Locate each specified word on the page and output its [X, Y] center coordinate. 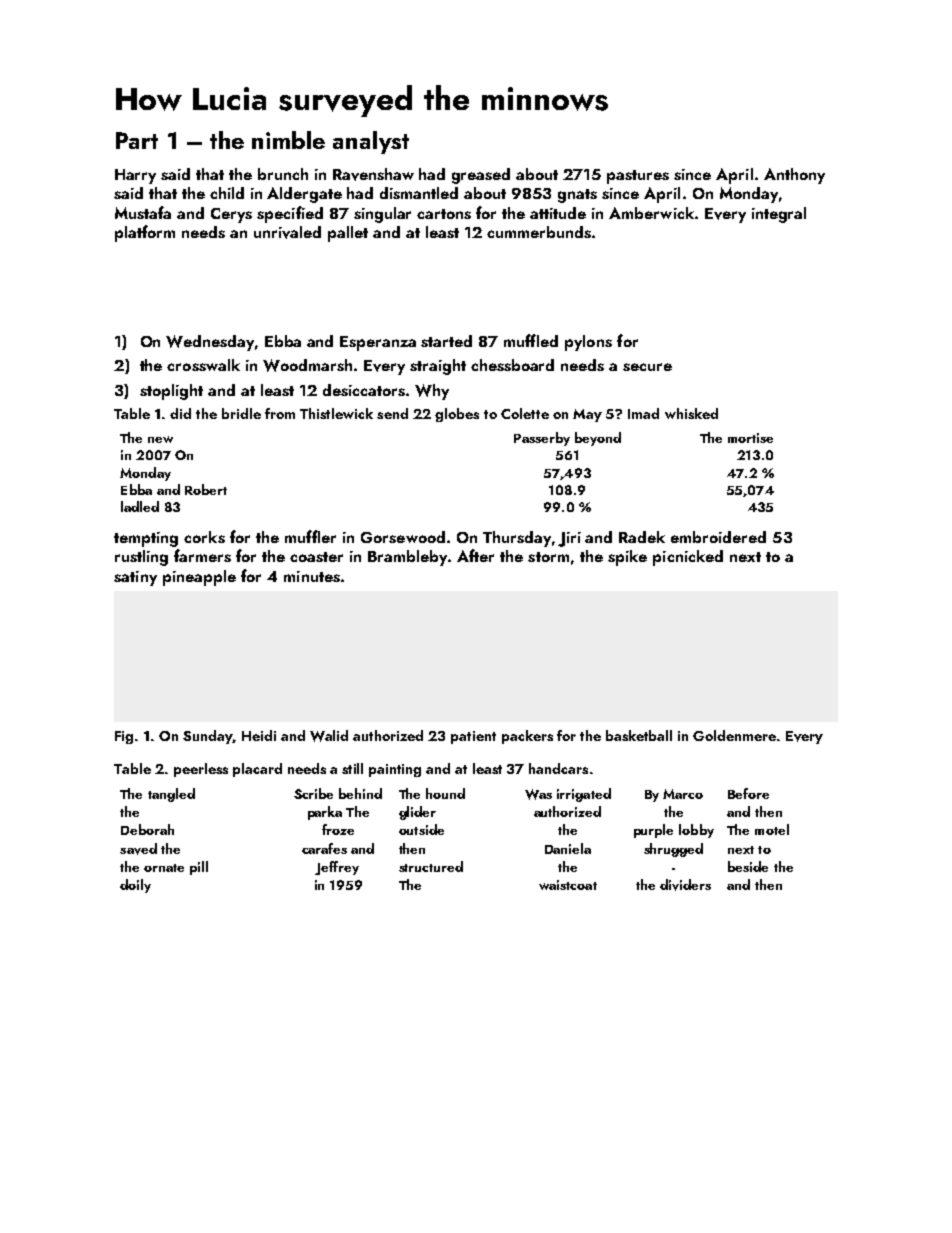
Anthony [794, 176]
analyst [371, 142]
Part [137, 140]
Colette [525, 413]
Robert [206, 489]
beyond [598, 439]
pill [199, 868]
